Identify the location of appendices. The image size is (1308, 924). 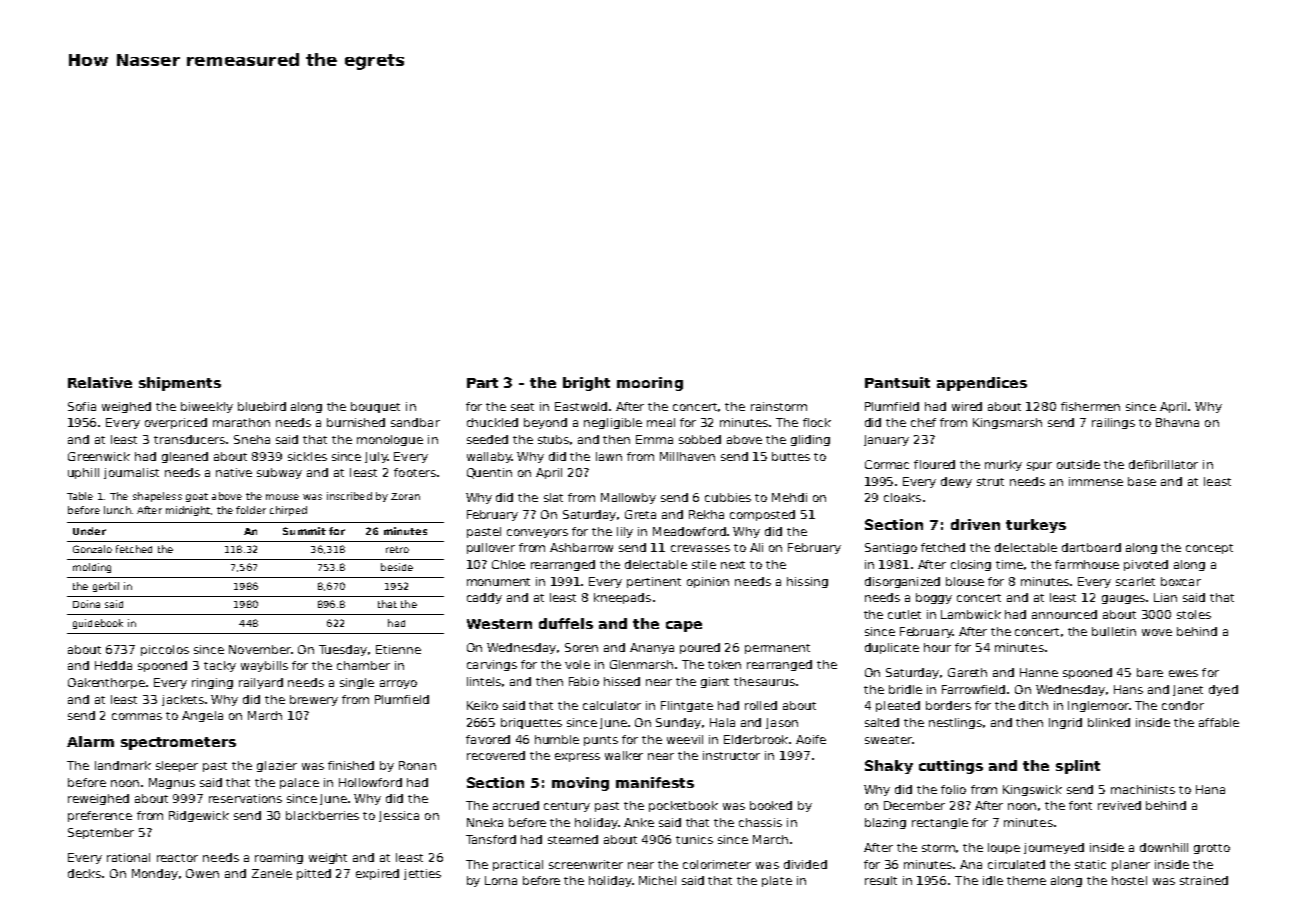
(982, 384).
